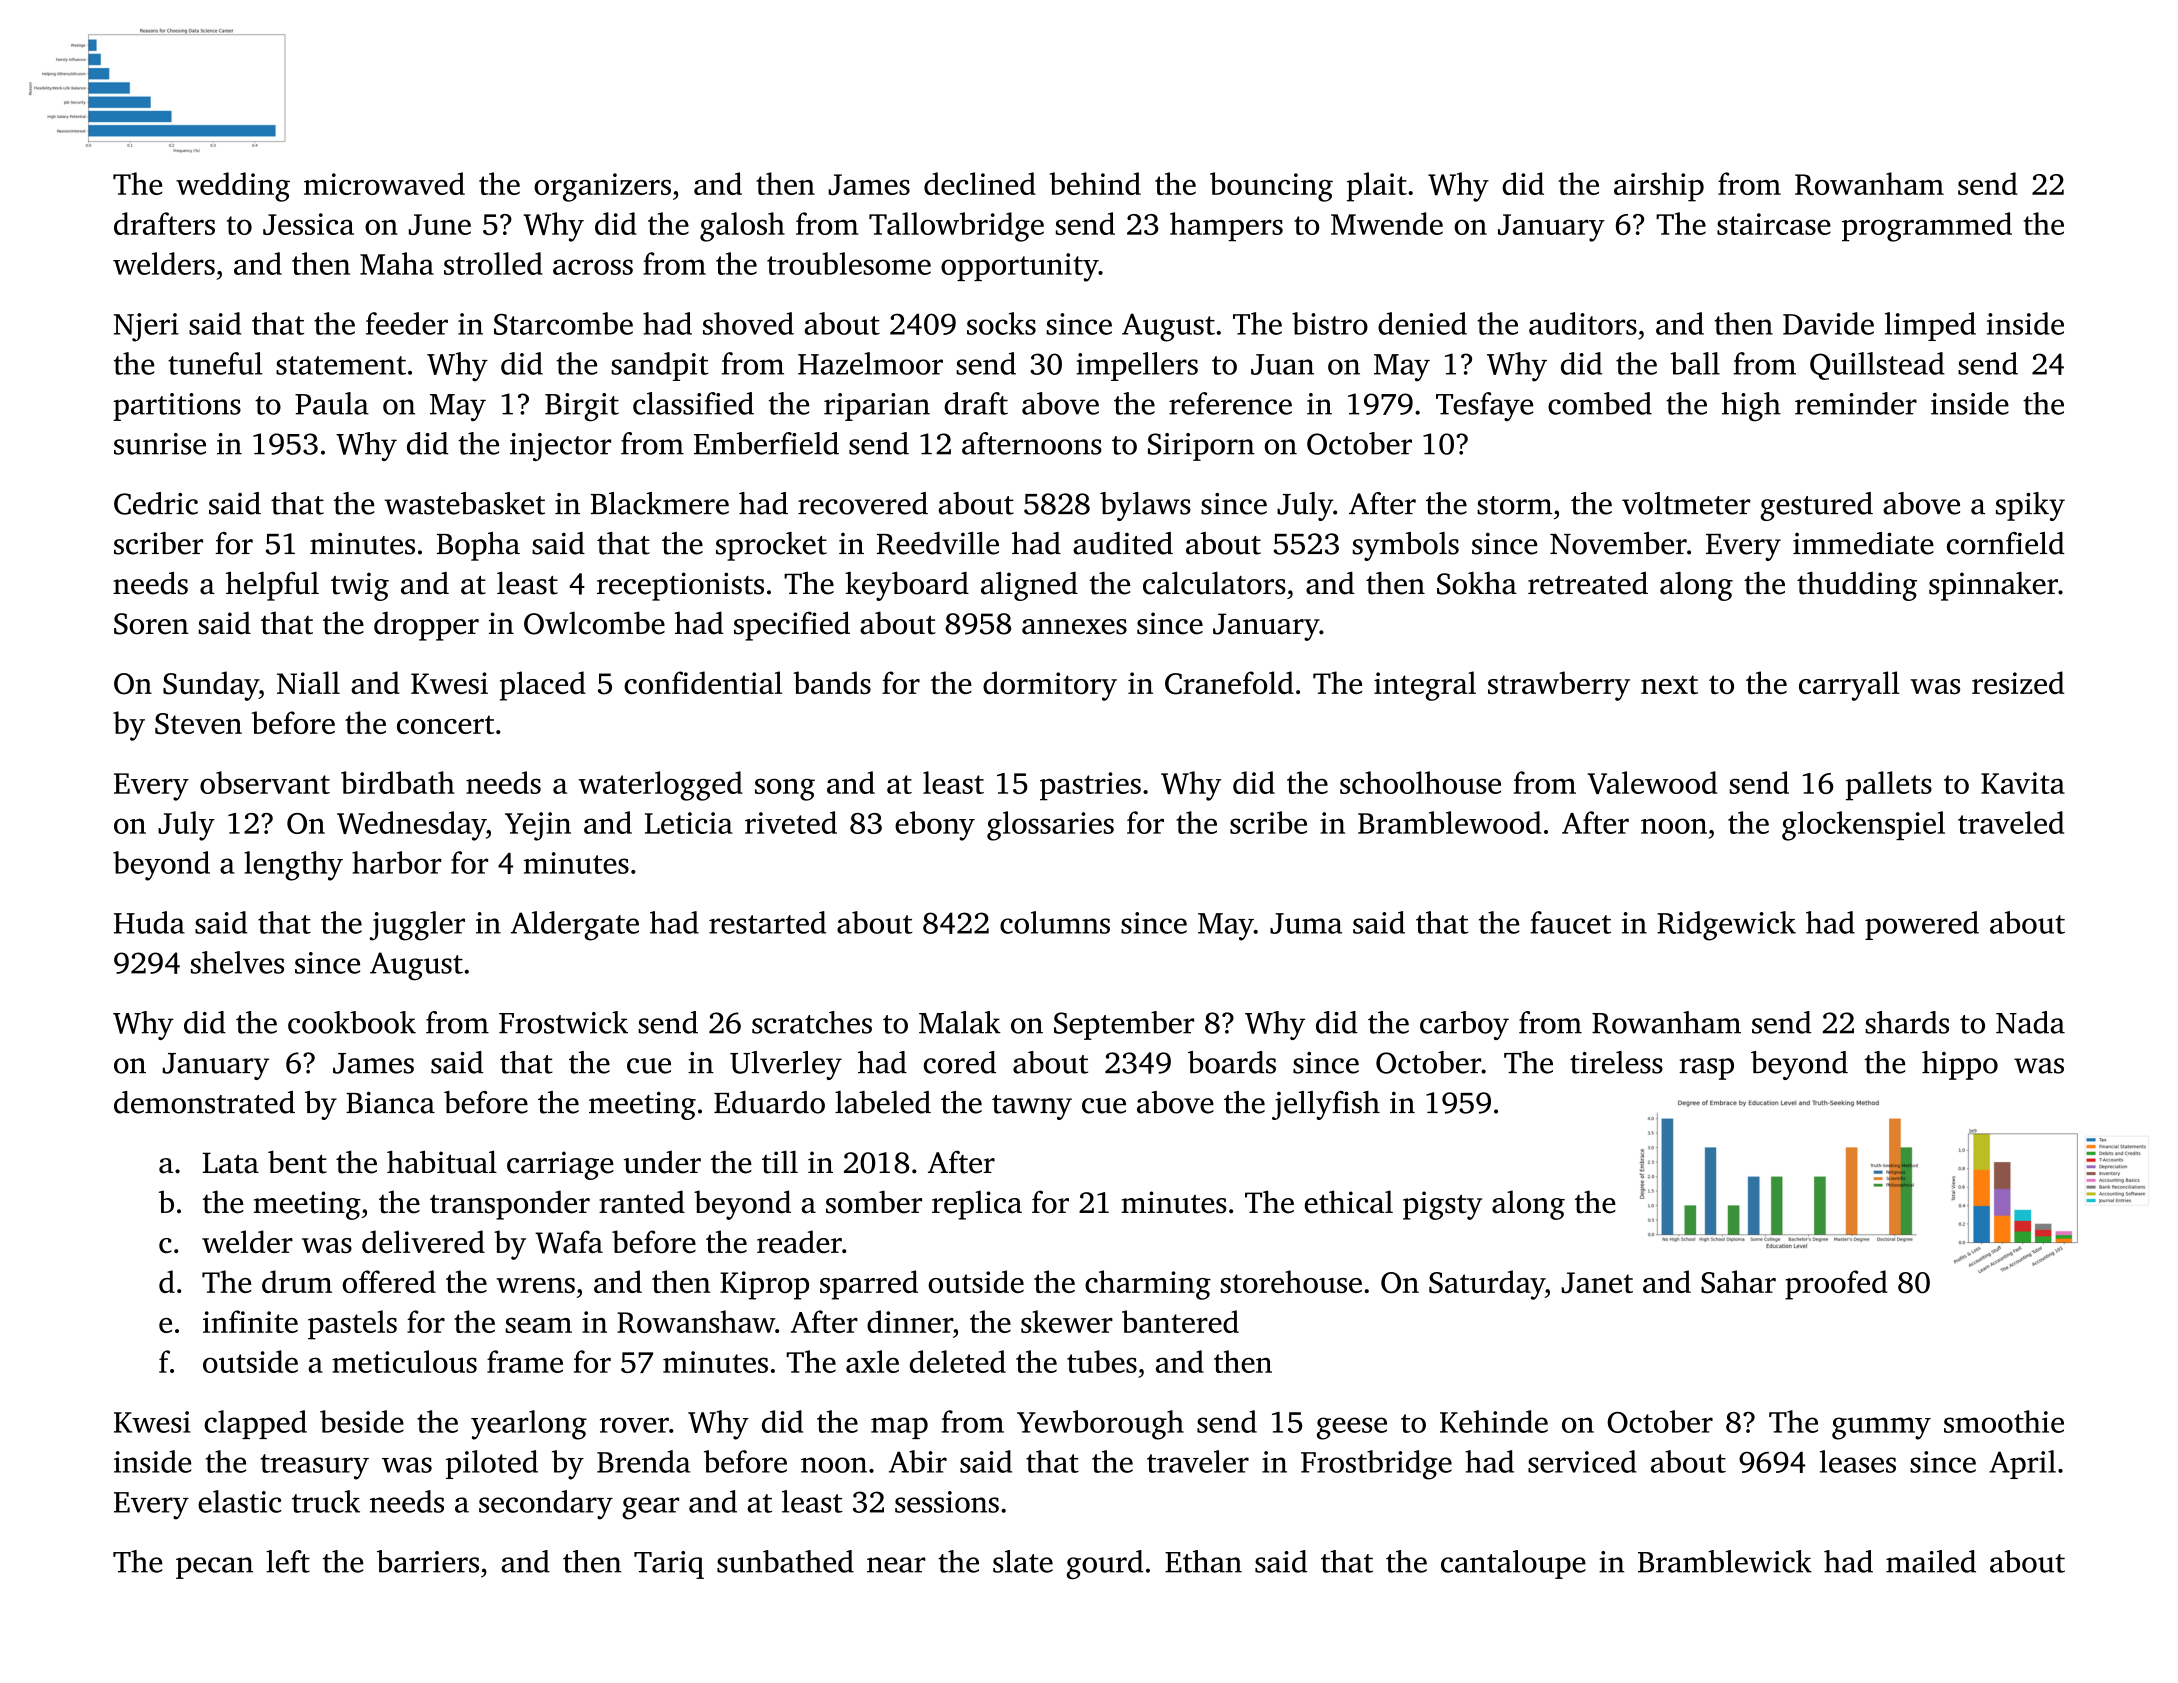 The height and width of the screenshot is (1683, 2178). I want to click on glockenspiel, so click(1863, 826).
